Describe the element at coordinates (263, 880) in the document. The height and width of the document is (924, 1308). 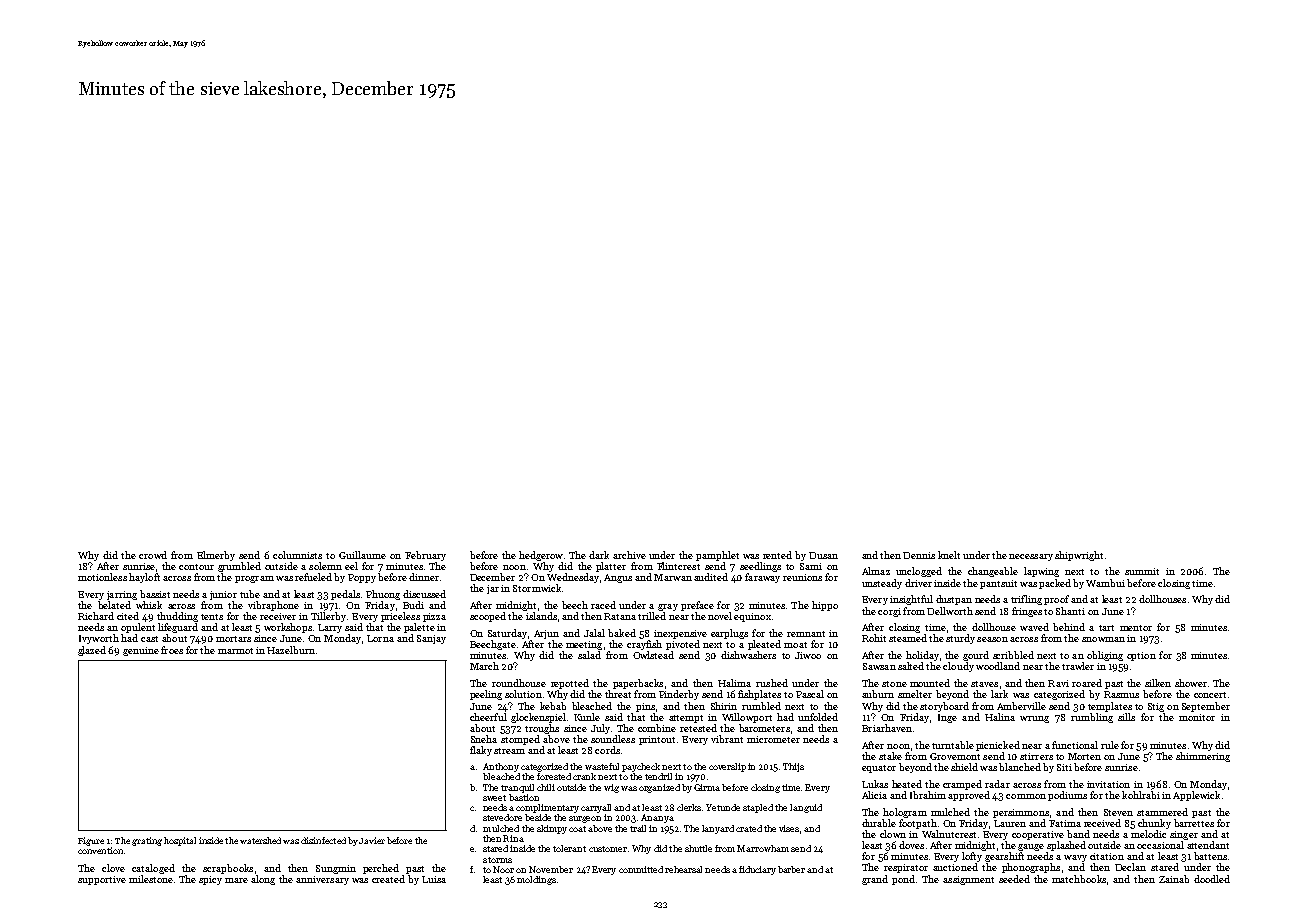
I see `along` at that location.
